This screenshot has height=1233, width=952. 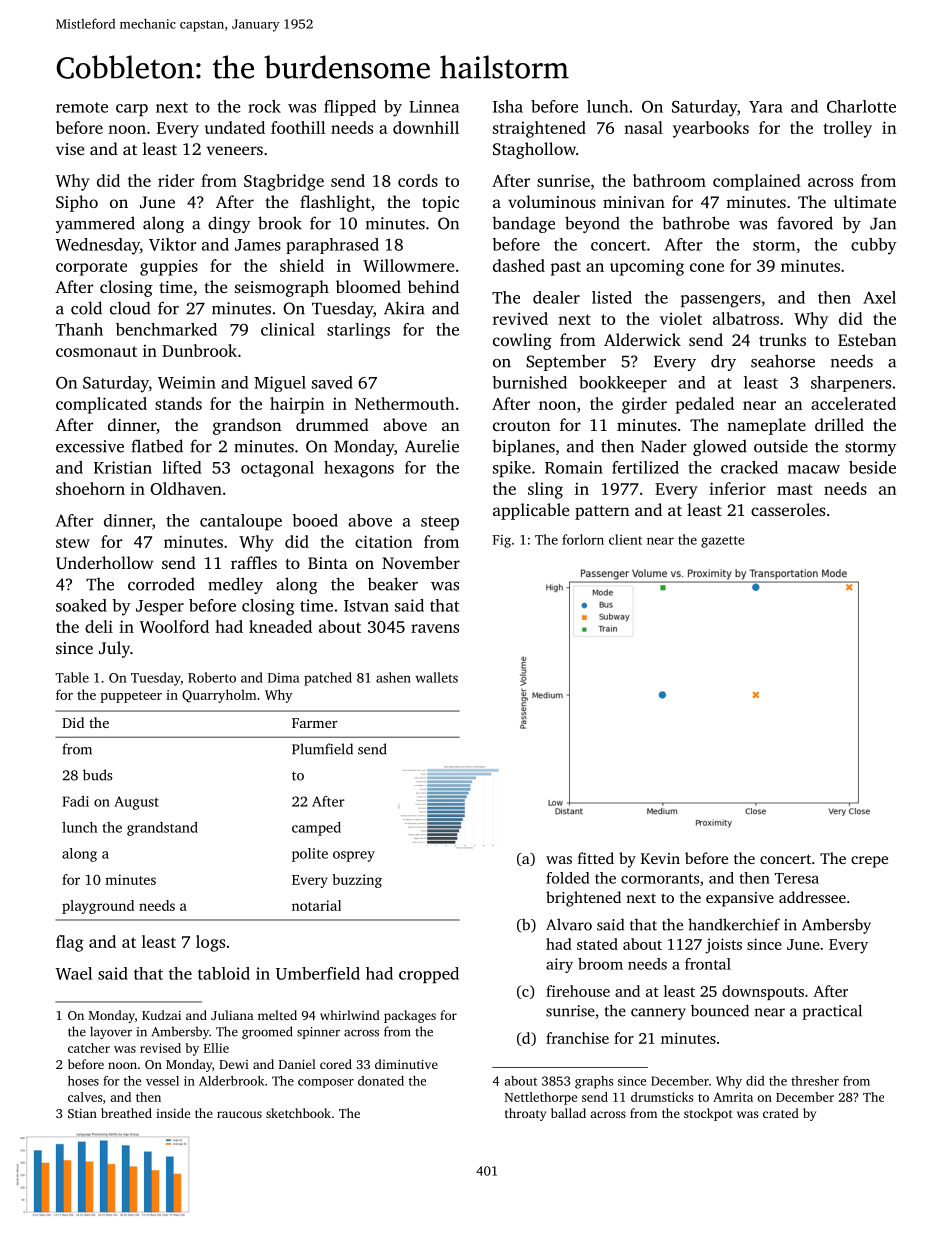 I want to click on Sipho, so click(x=77, y=203).
